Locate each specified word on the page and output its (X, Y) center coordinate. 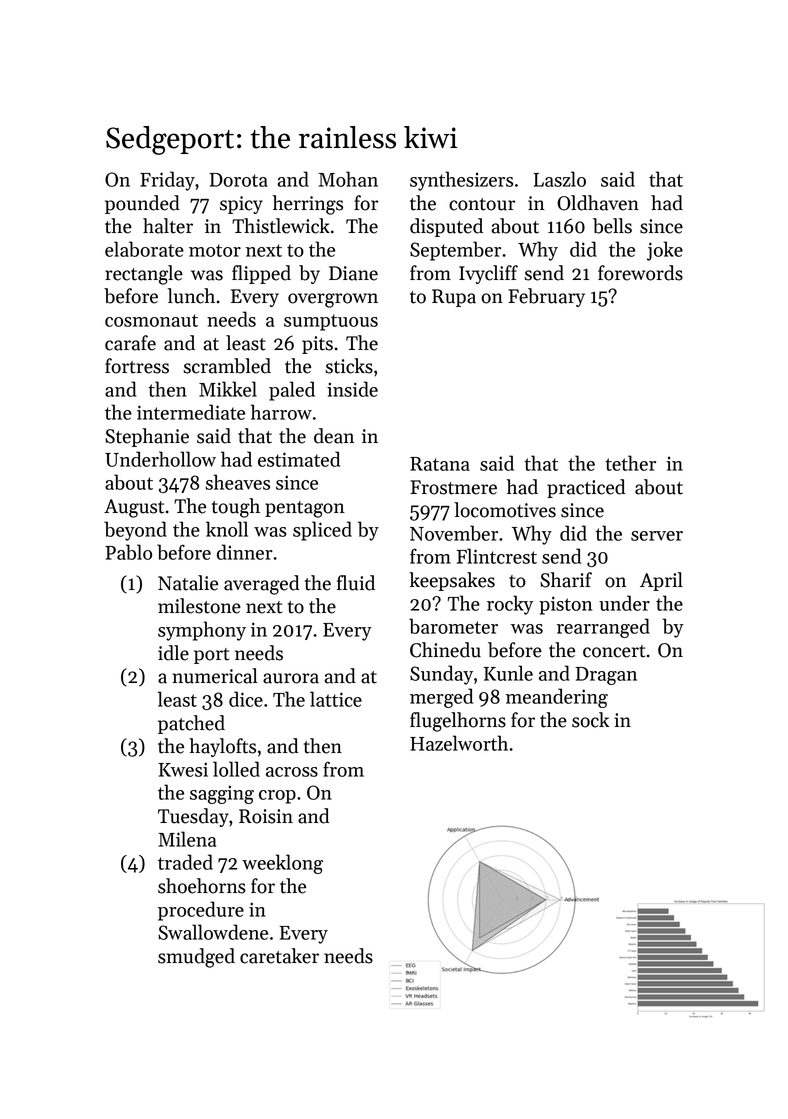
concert (614, 651)
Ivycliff (488, 274)
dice (246, 699)
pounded (142, 204)
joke (665, 251)
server (657, 536)
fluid (356, 583)
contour (482, 204)
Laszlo (559, 179)
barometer (453, 626)
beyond (135, 531)
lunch (191, 296)
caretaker (279, 956)
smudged (196, 958)
